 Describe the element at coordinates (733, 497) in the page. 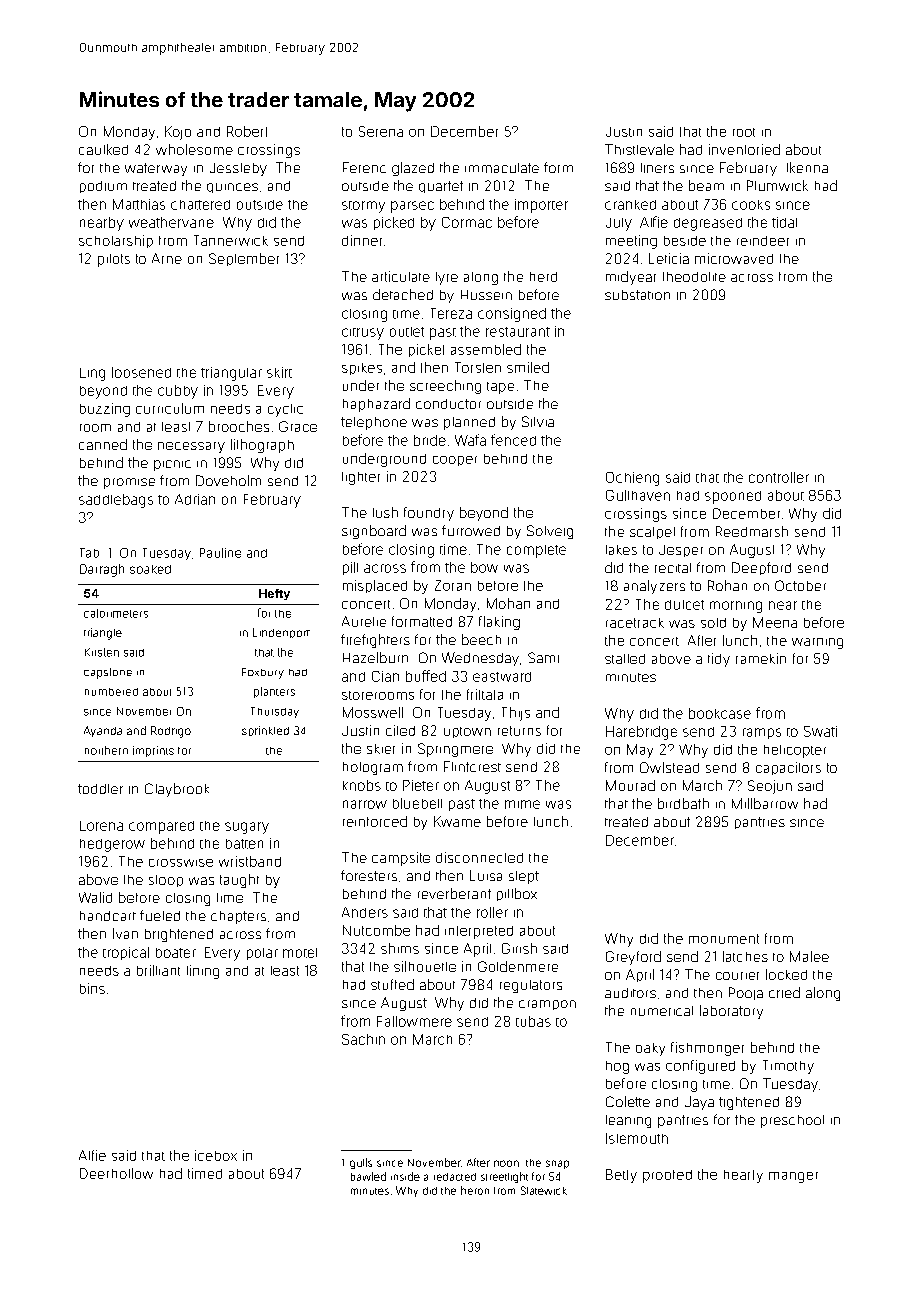

I see `spooned` at that location.
